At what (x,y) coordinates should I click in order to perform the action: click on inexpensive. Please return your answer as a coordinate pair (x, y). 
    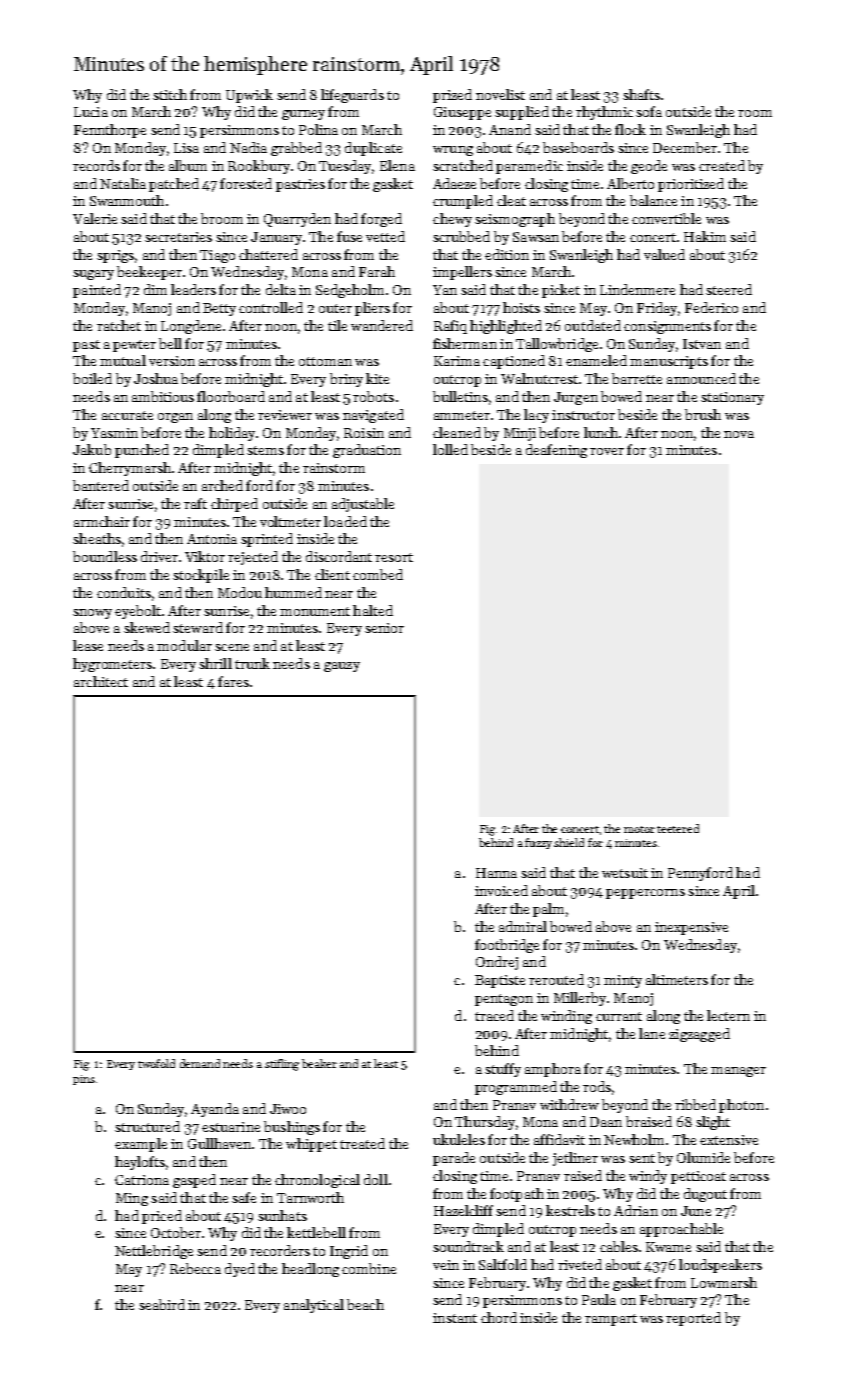
    Looking at the image, I should click on (691, 928).
